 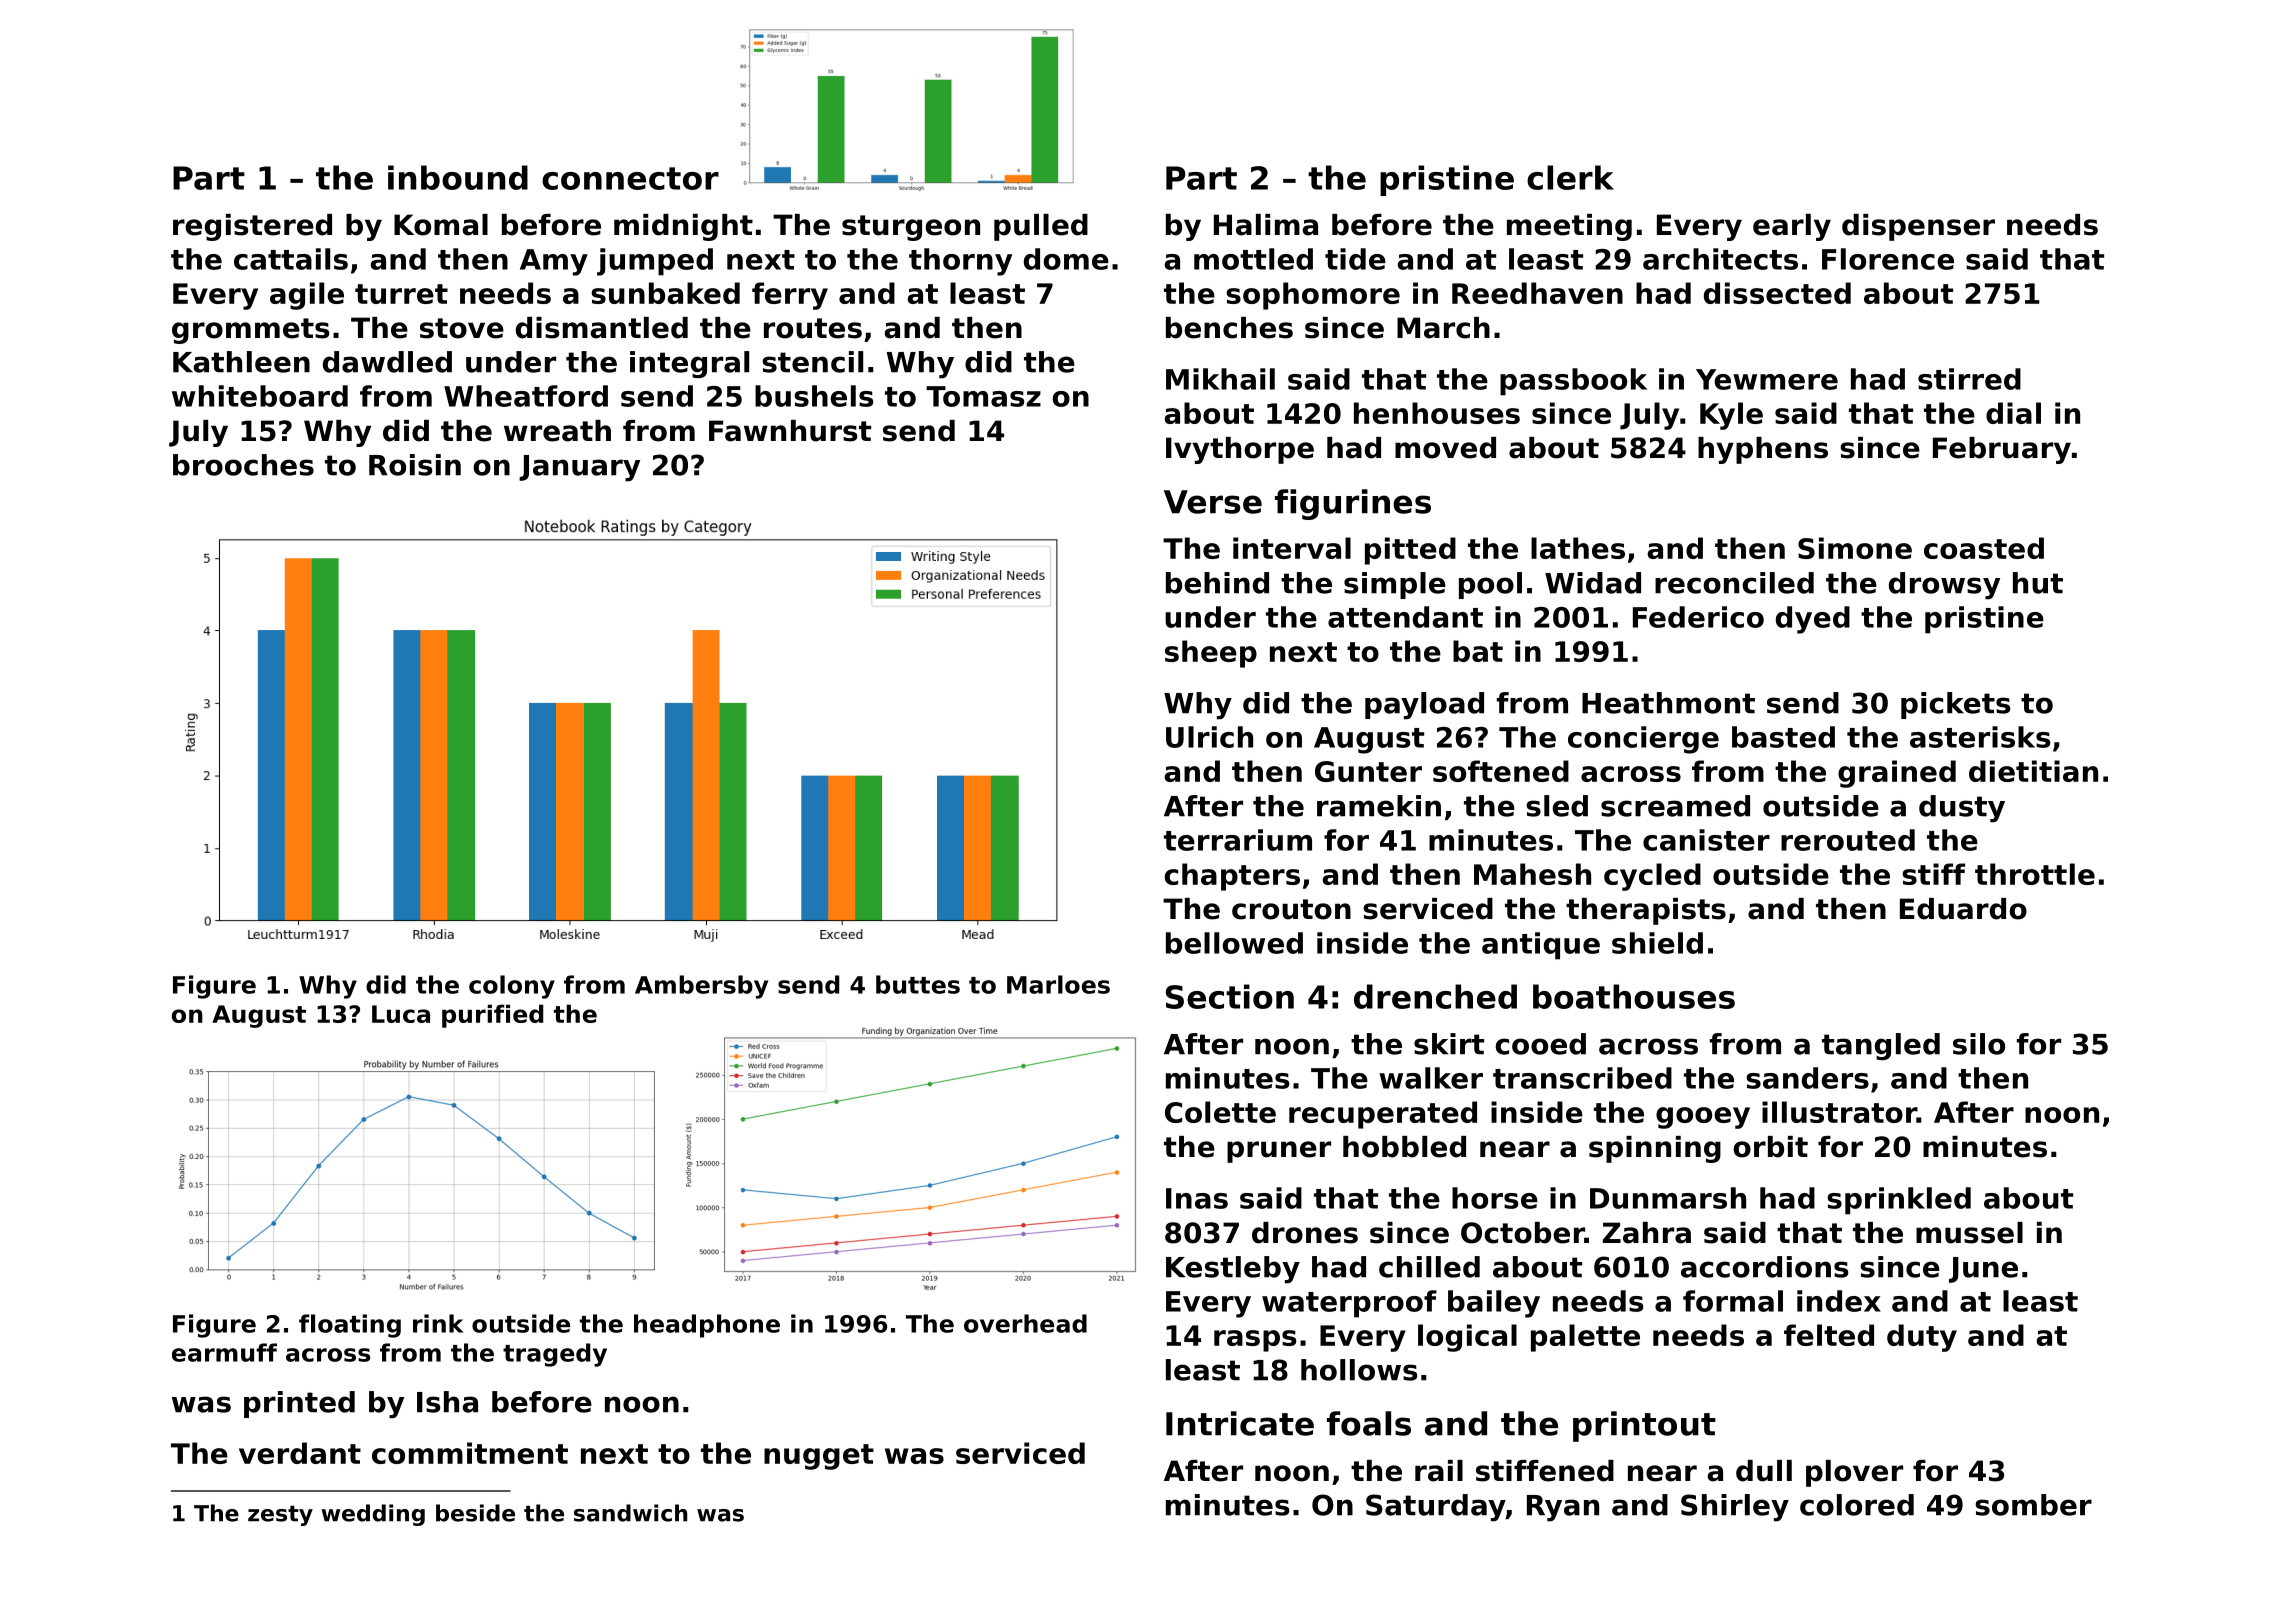 What do you see at coordinates (224, 1352) in the page?
I see `earmuff` at bounding box center [224, 1352].
